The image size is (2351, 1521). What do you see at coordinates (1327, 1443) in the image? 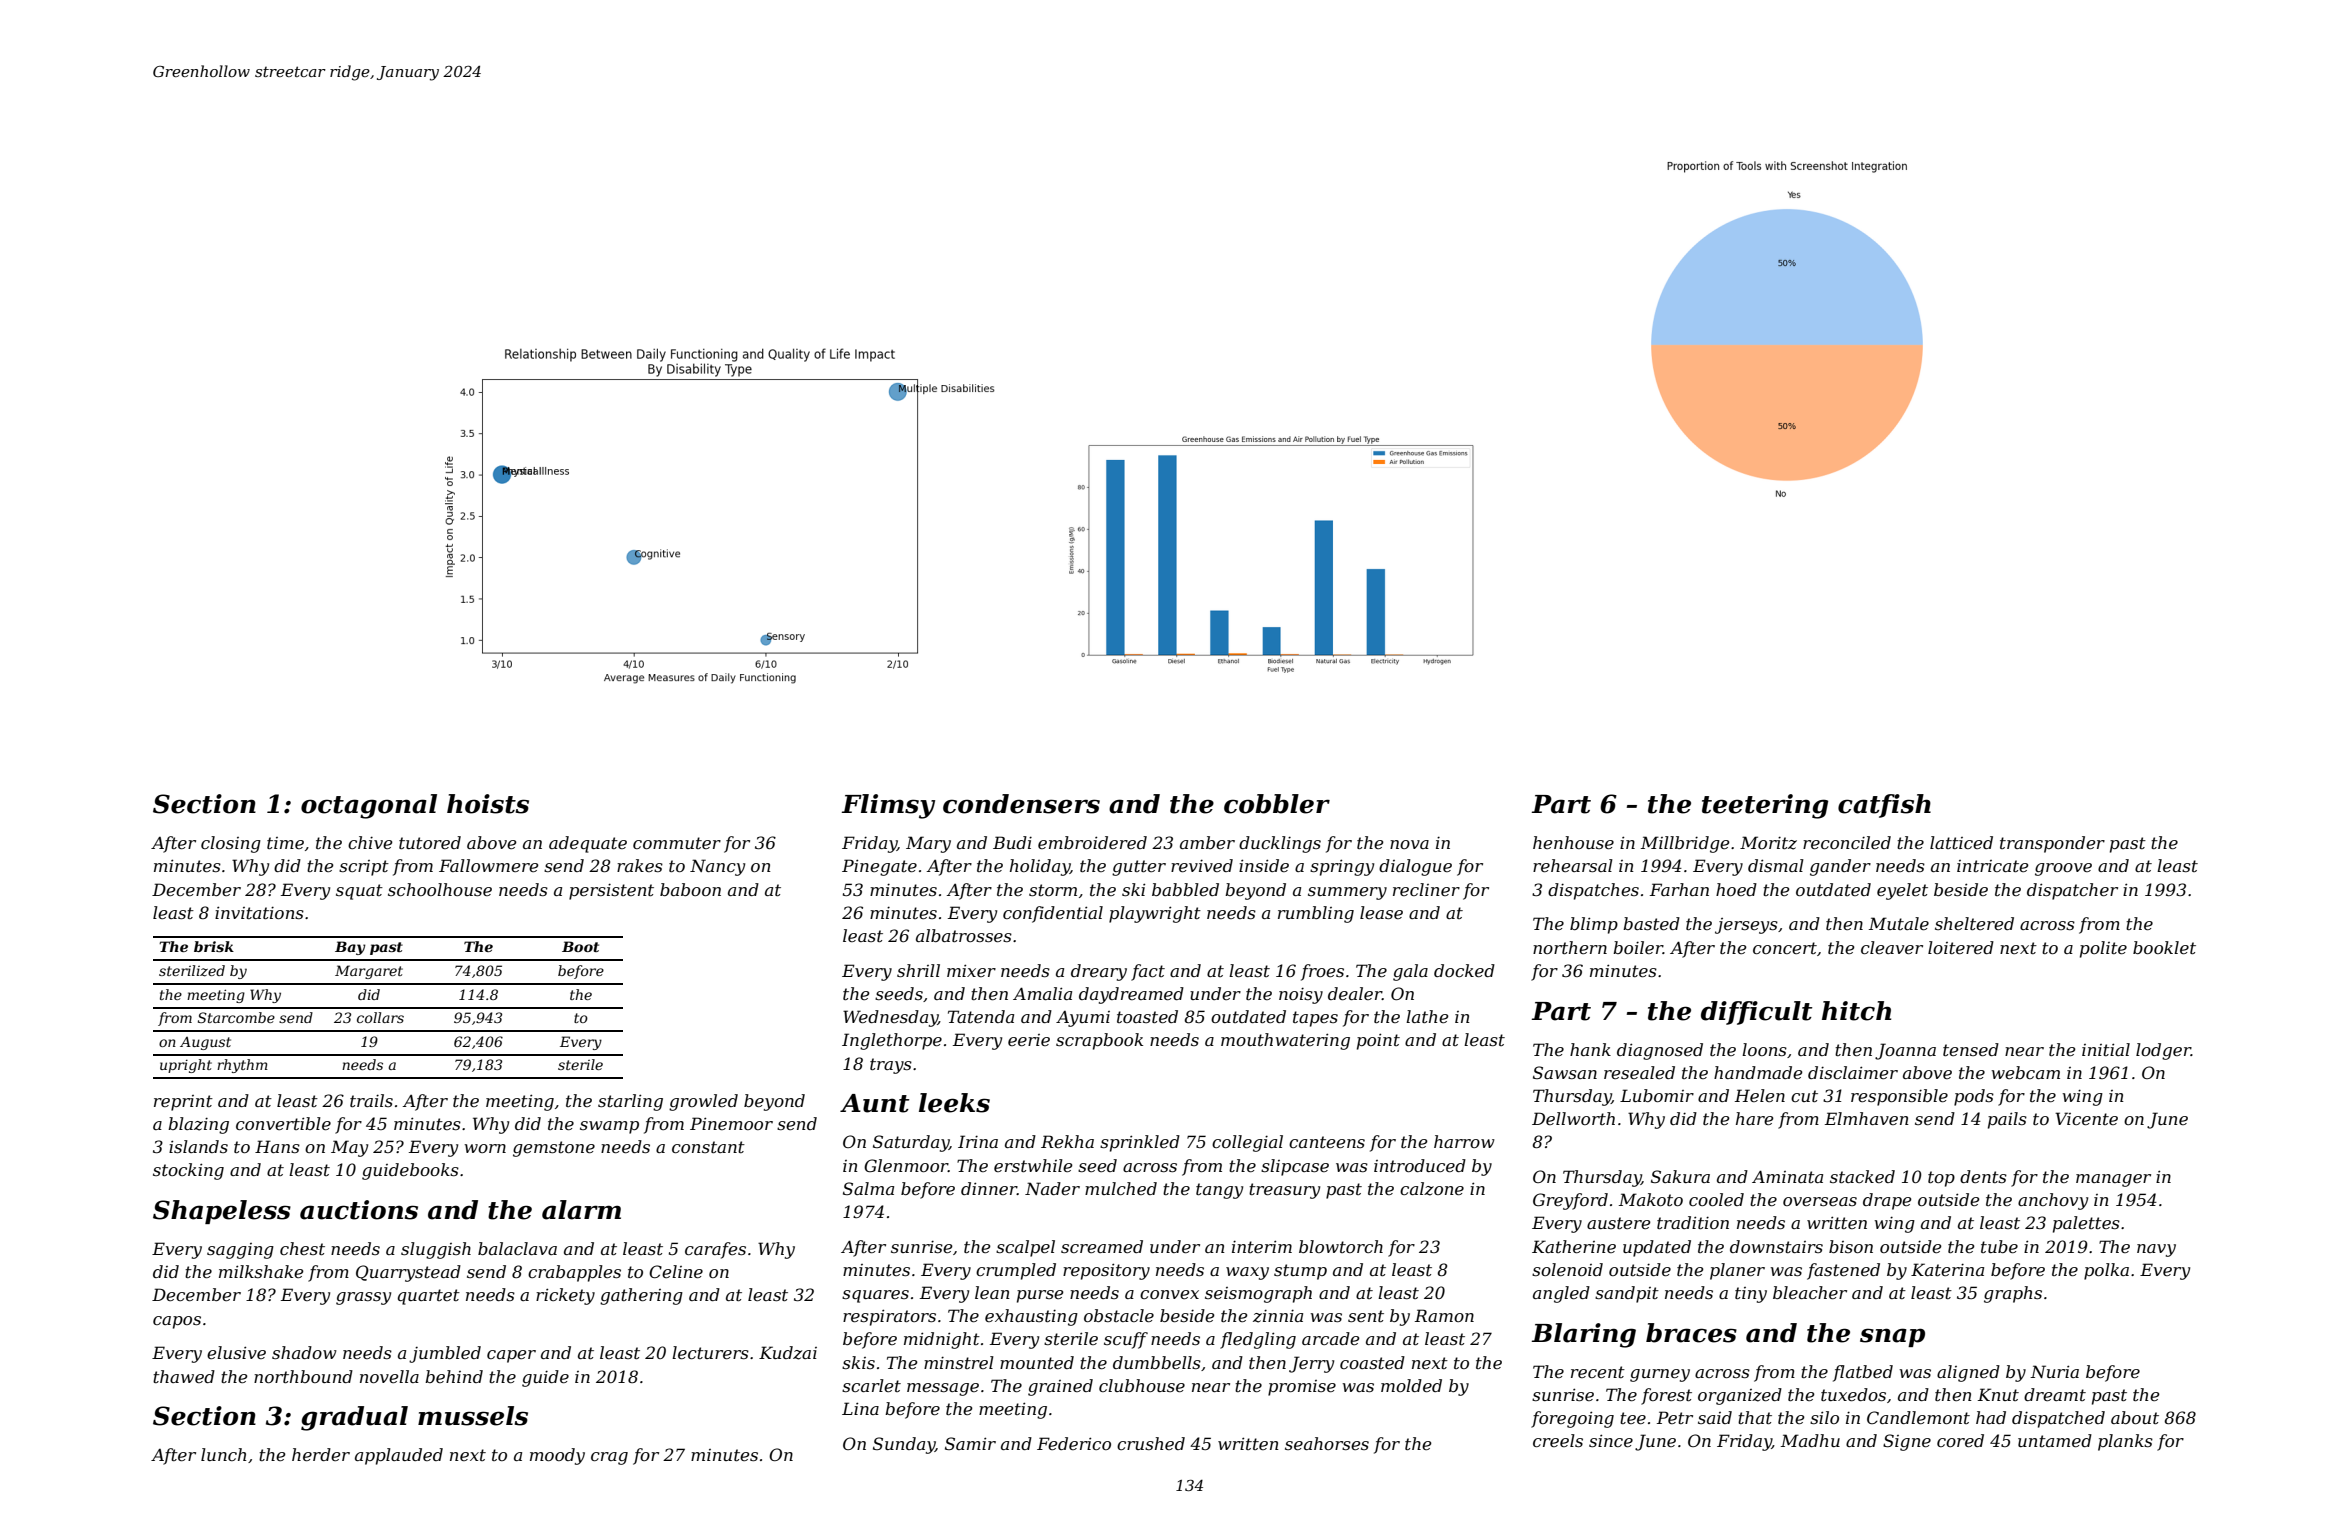
I see `seahorses` at bounding box center [1327, 1443].
